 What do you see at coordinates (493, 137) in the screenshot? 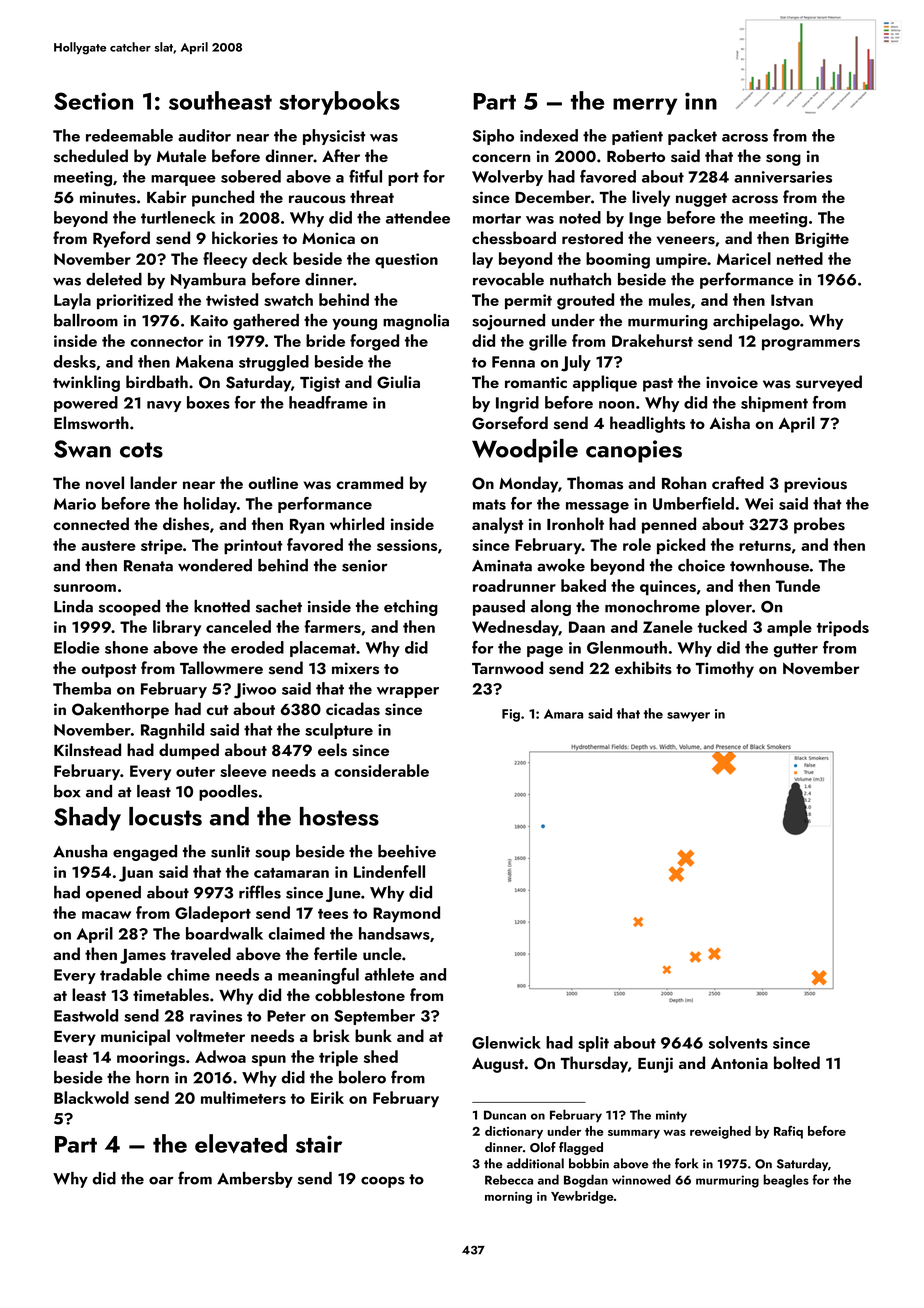
I see `Sipho` at bounding box center [493, 137].
